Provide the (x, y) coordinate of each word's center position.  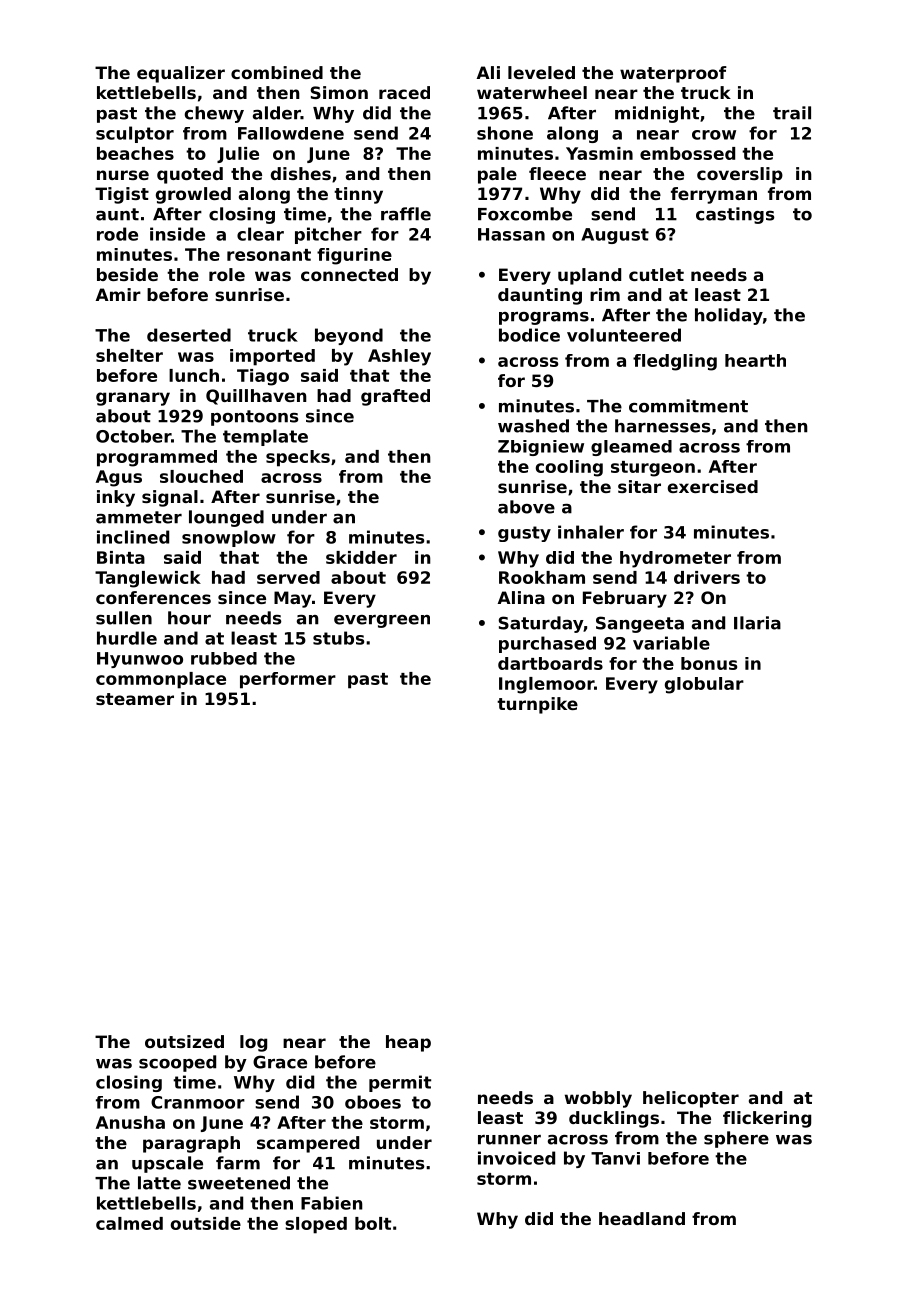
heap (408, 1043)
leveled (541, 72)
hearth (755, 360)
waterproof (673, 74)
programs (544, 318)
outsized (184, 1041)
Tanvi (615, 1158)
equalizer (181, 74)
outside (206, 1223)
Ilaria (757, 623)
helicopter (691, 1099)
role (227, 274)
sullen (124, 618)
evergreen (382, 621)
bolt (373, 1223)
